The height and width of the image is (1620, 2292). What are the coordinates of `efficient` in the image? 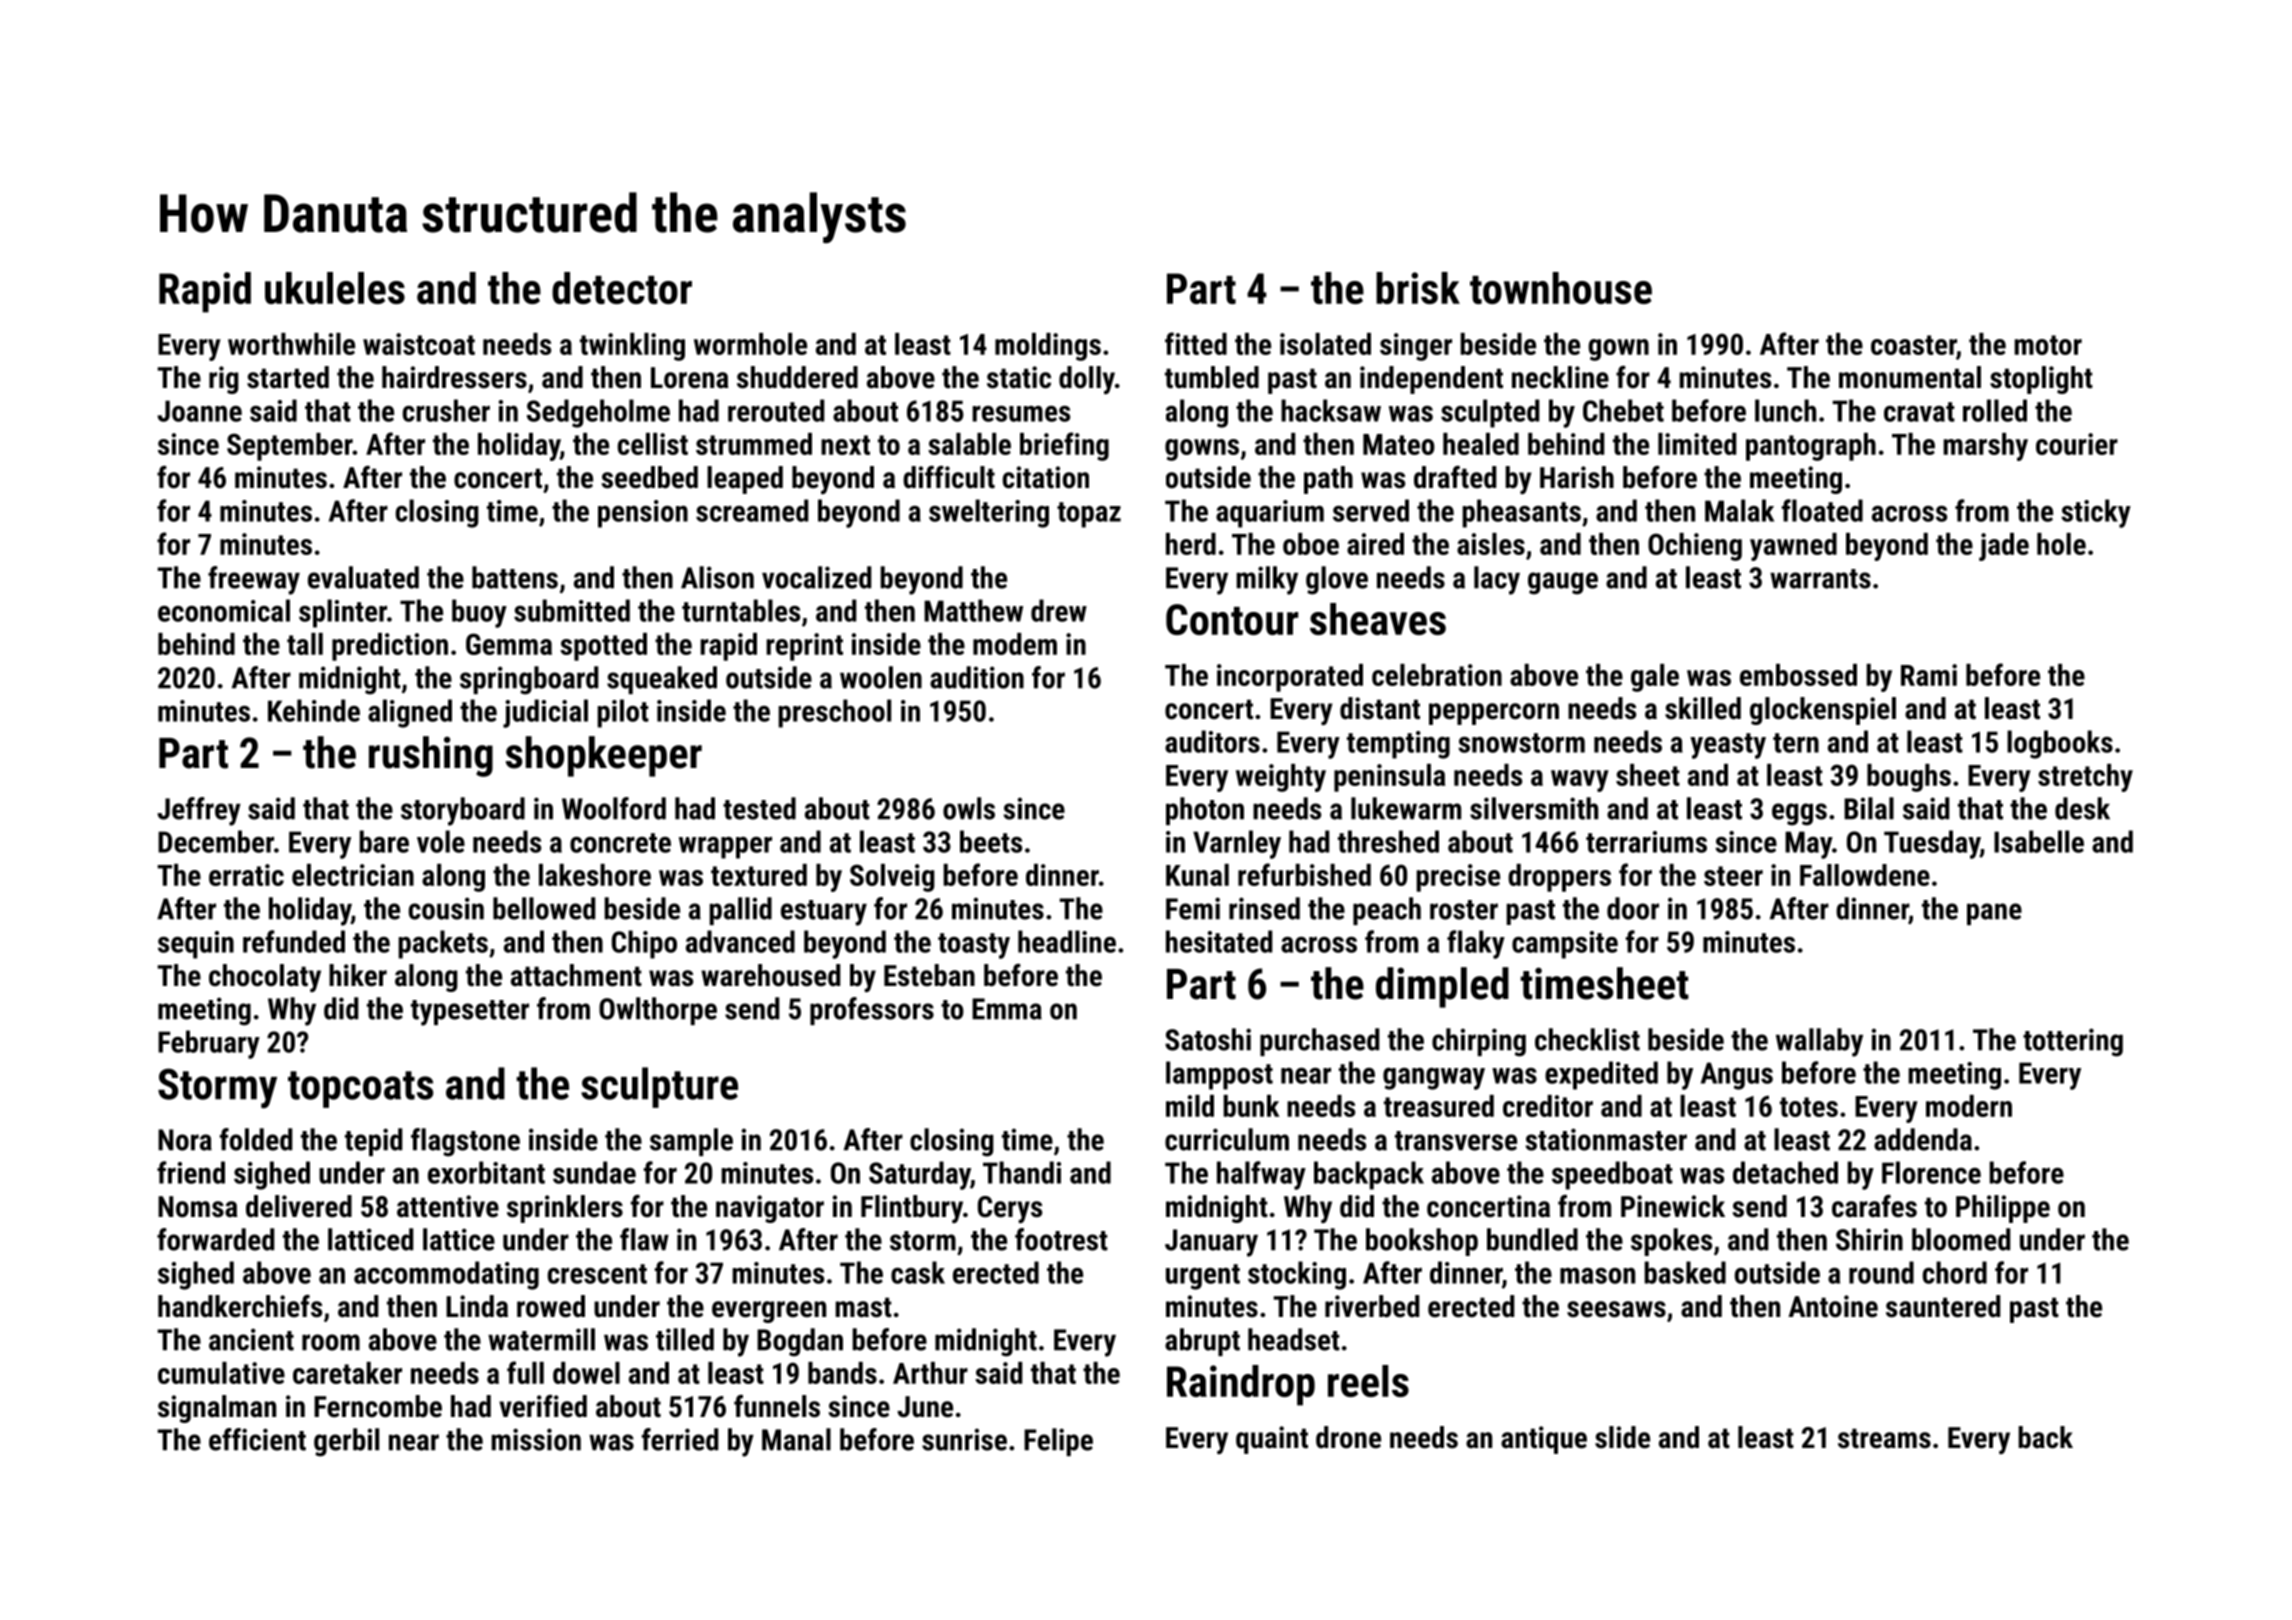 It's located at (257, 1439).
